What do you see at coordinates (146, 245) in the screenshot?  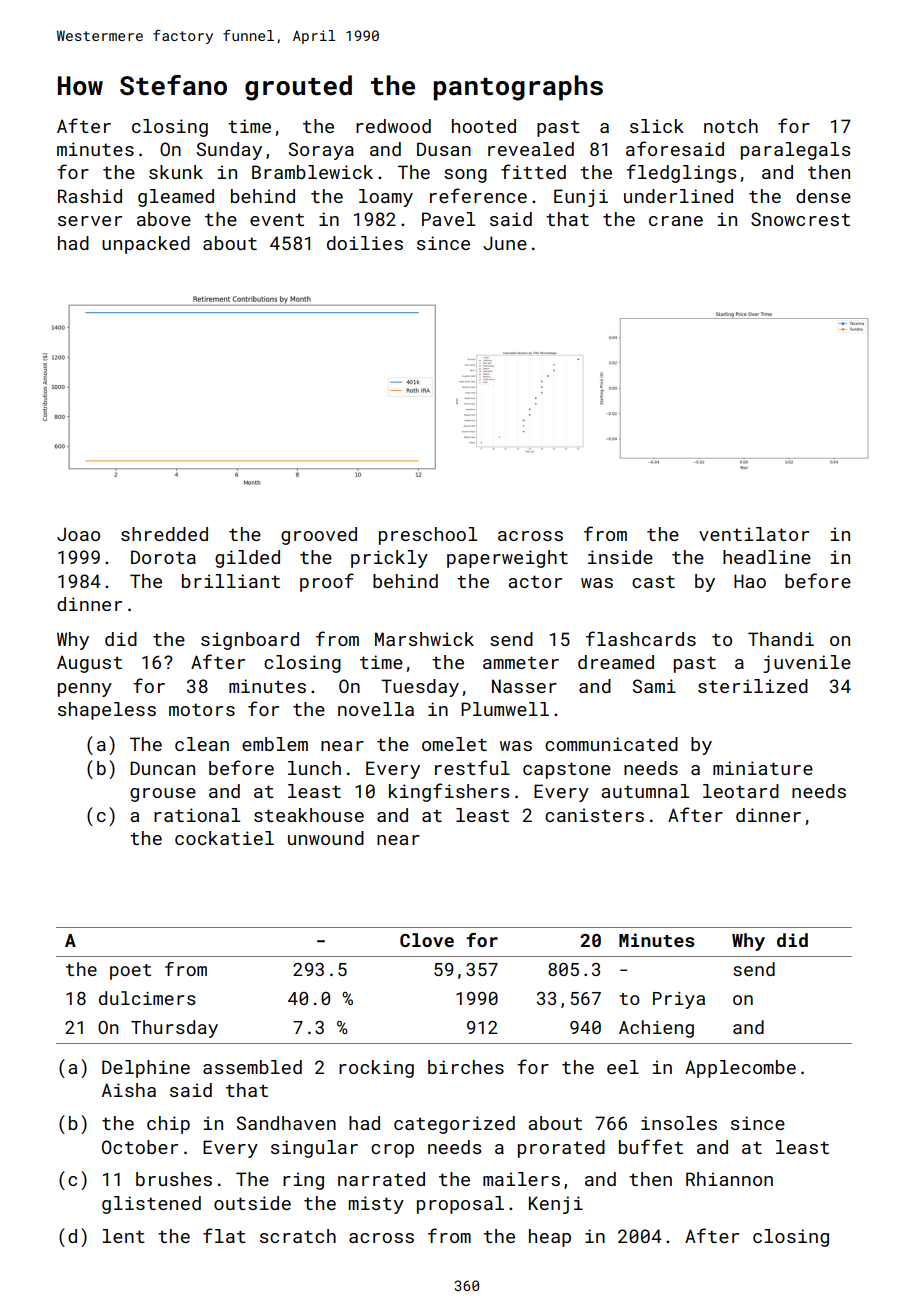 I see `unpacked` at bounding box center [146, 245].
